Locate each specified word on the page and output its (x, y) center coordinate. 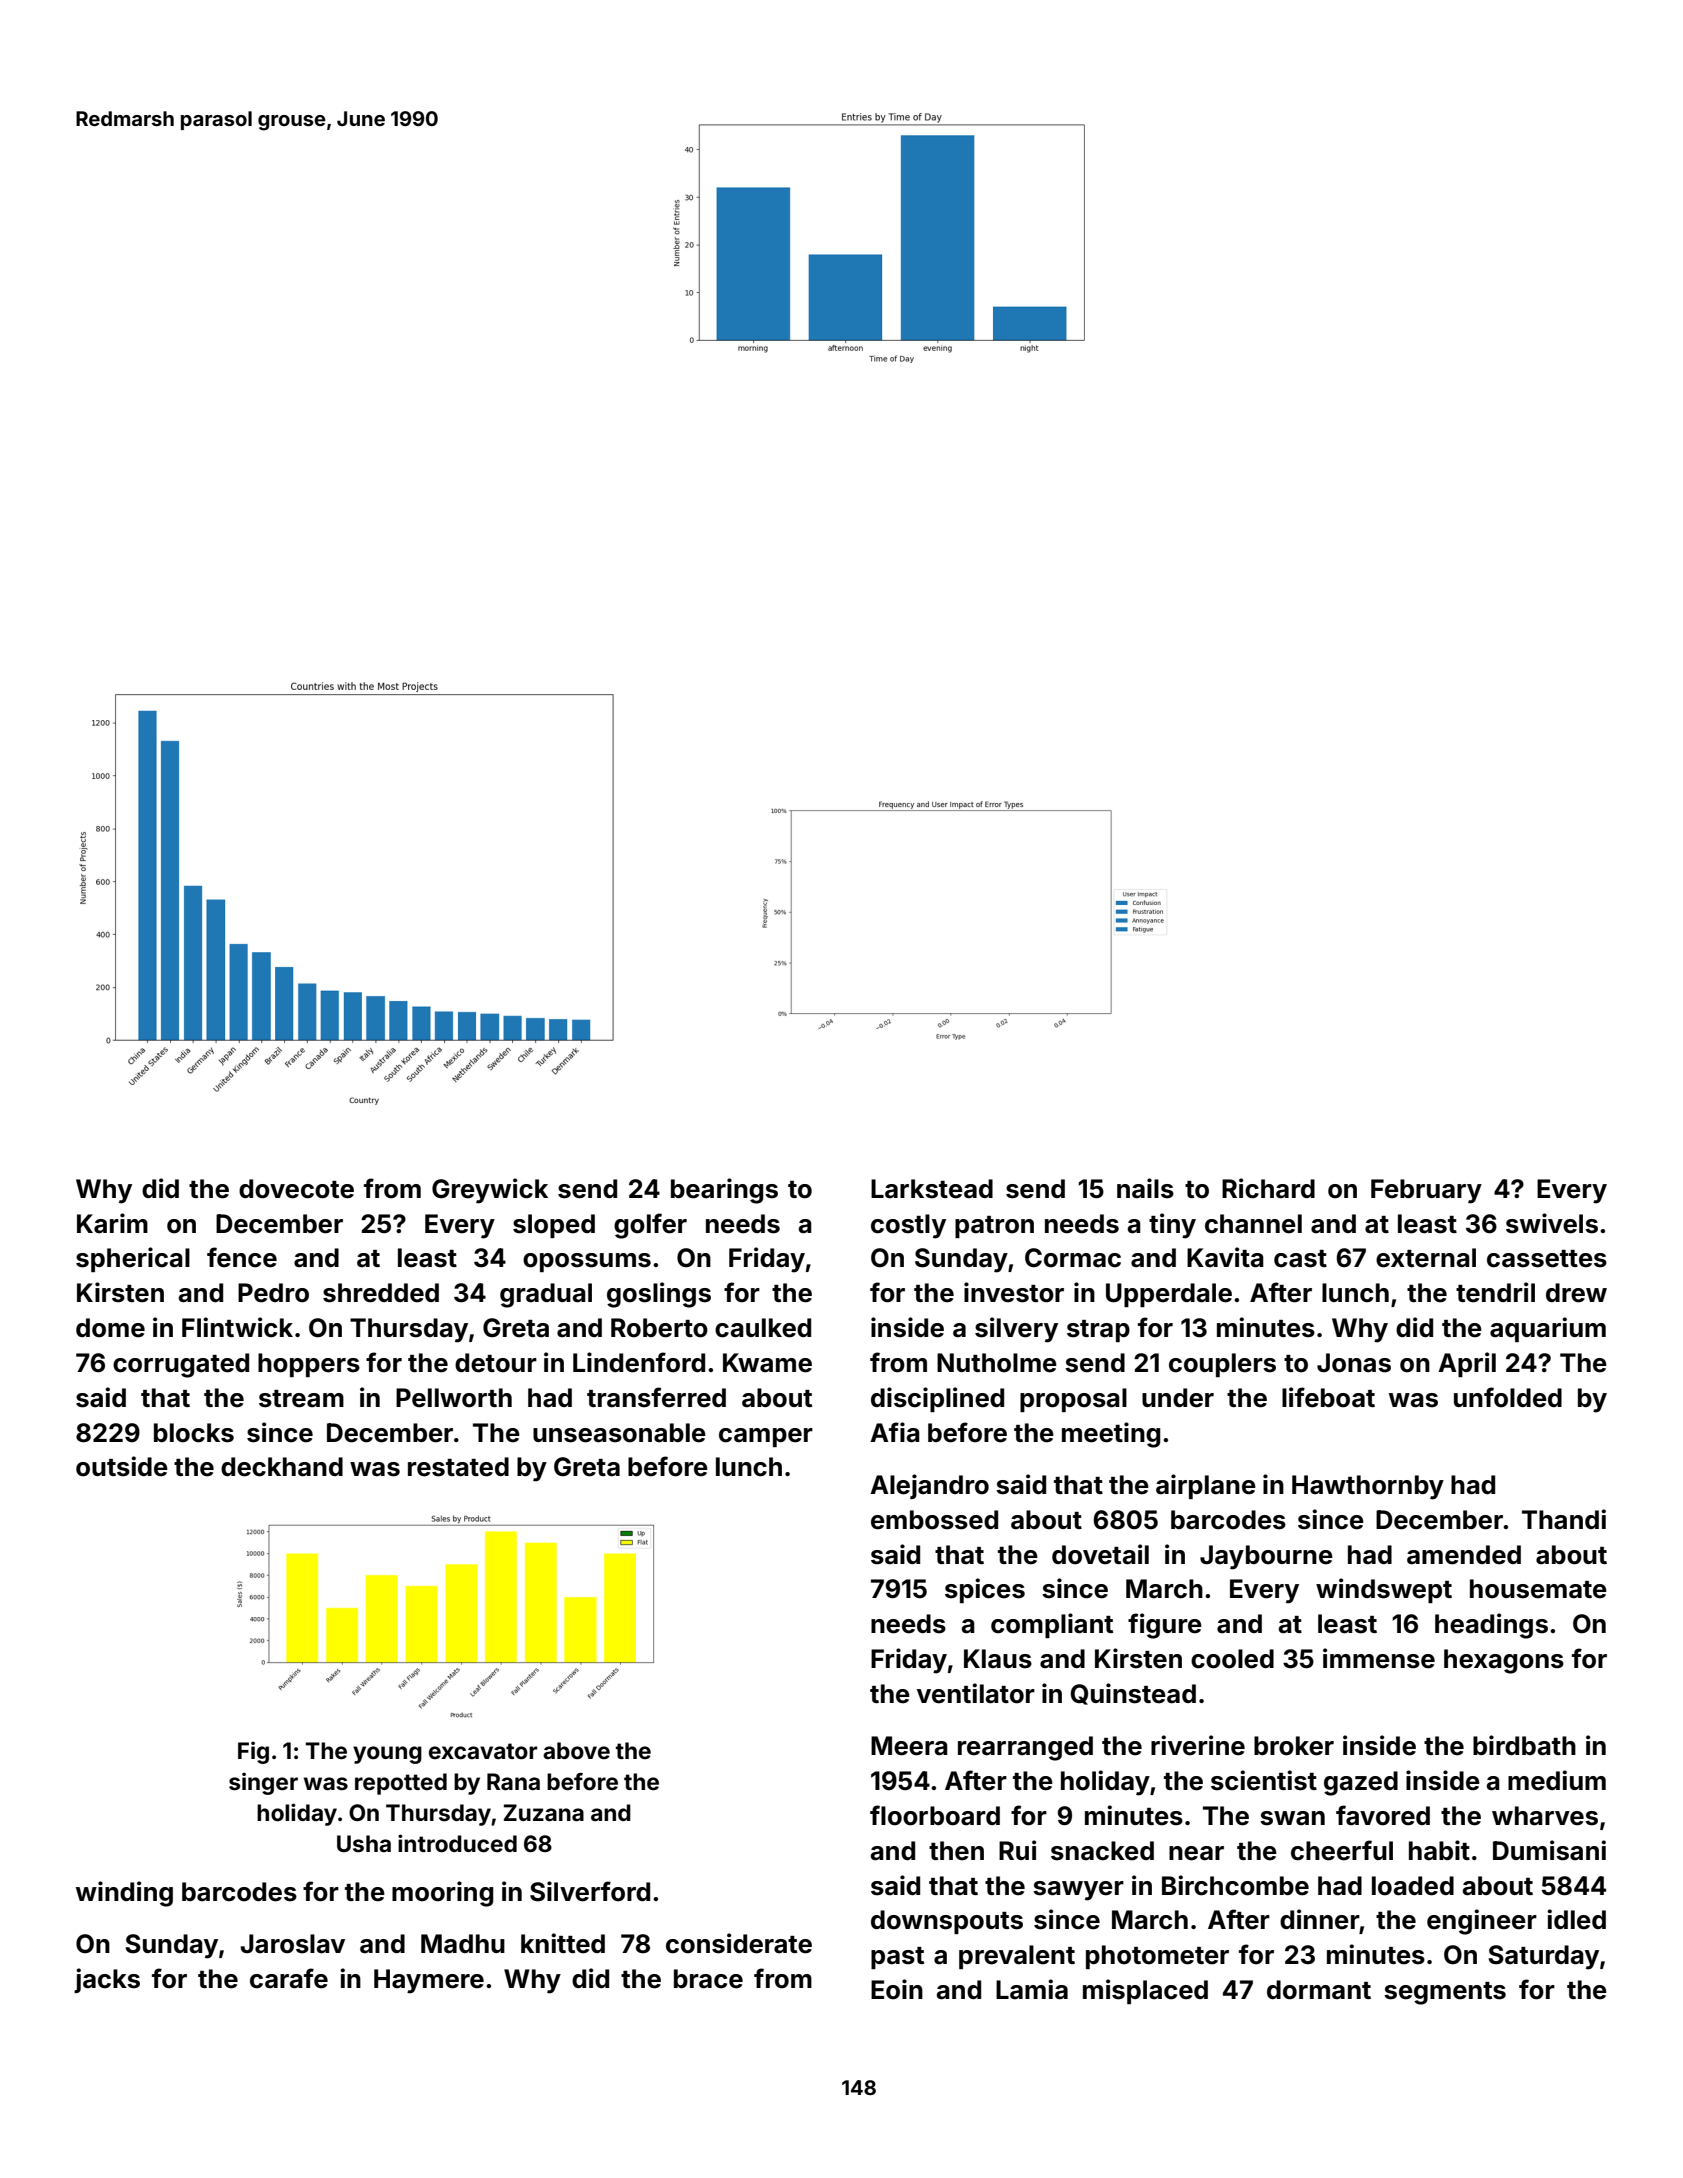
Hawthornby (1368, 1487)
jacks (107, 1980)
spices (985, 1590)
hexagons (1504, 1661)
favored (1383, 1815)
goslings (659, 1295)
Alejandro (929, 1486)
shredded (381, 1293)
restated (458, 1467)
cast (1300, 1259)
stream (301, 1399)
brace (708, 1979)
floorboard (935, 1815)
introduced (457, 1843)
